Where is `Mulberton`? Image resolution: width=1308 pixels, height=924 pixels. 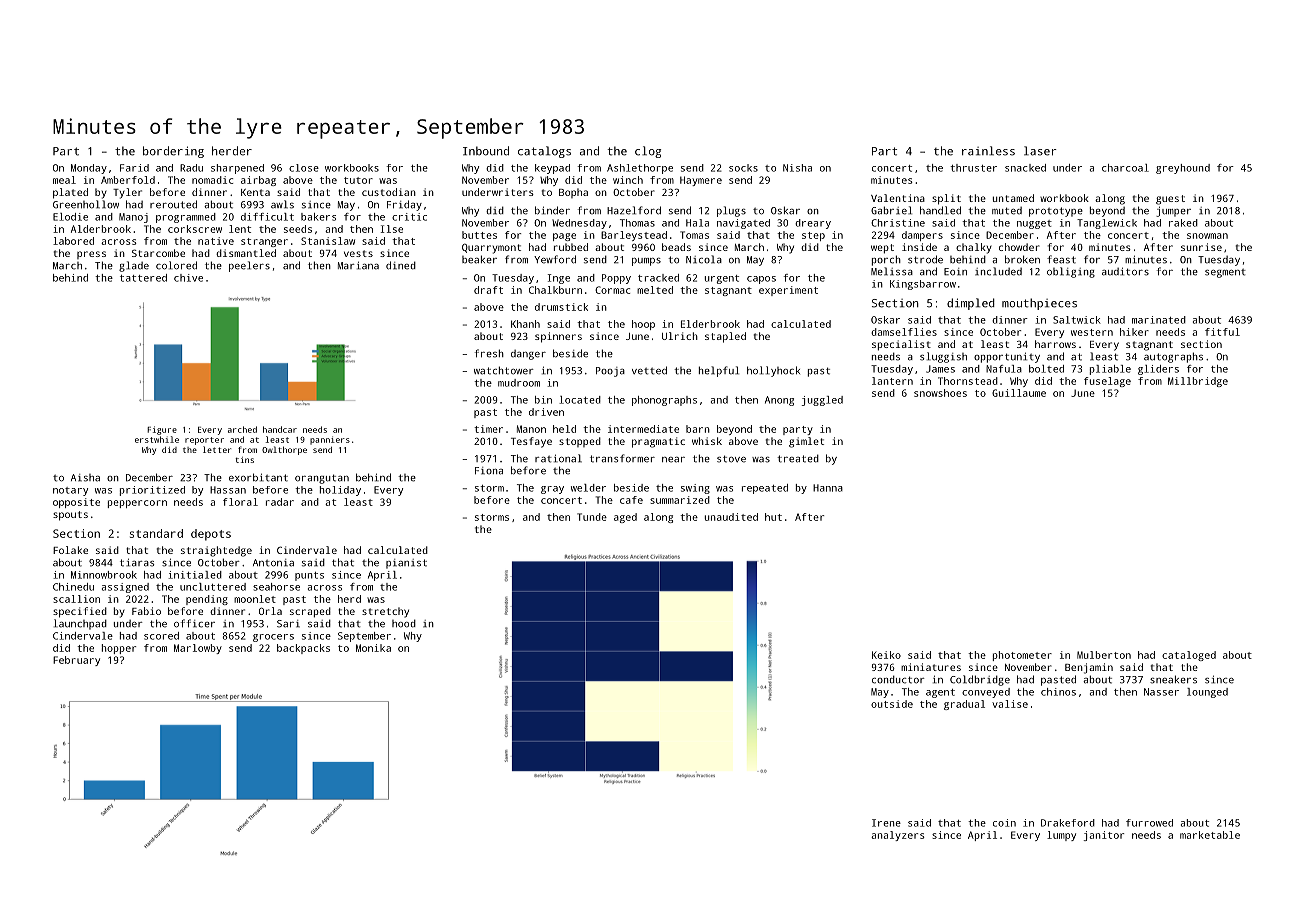 Mulberton is located at coordinates (1104, 655).
